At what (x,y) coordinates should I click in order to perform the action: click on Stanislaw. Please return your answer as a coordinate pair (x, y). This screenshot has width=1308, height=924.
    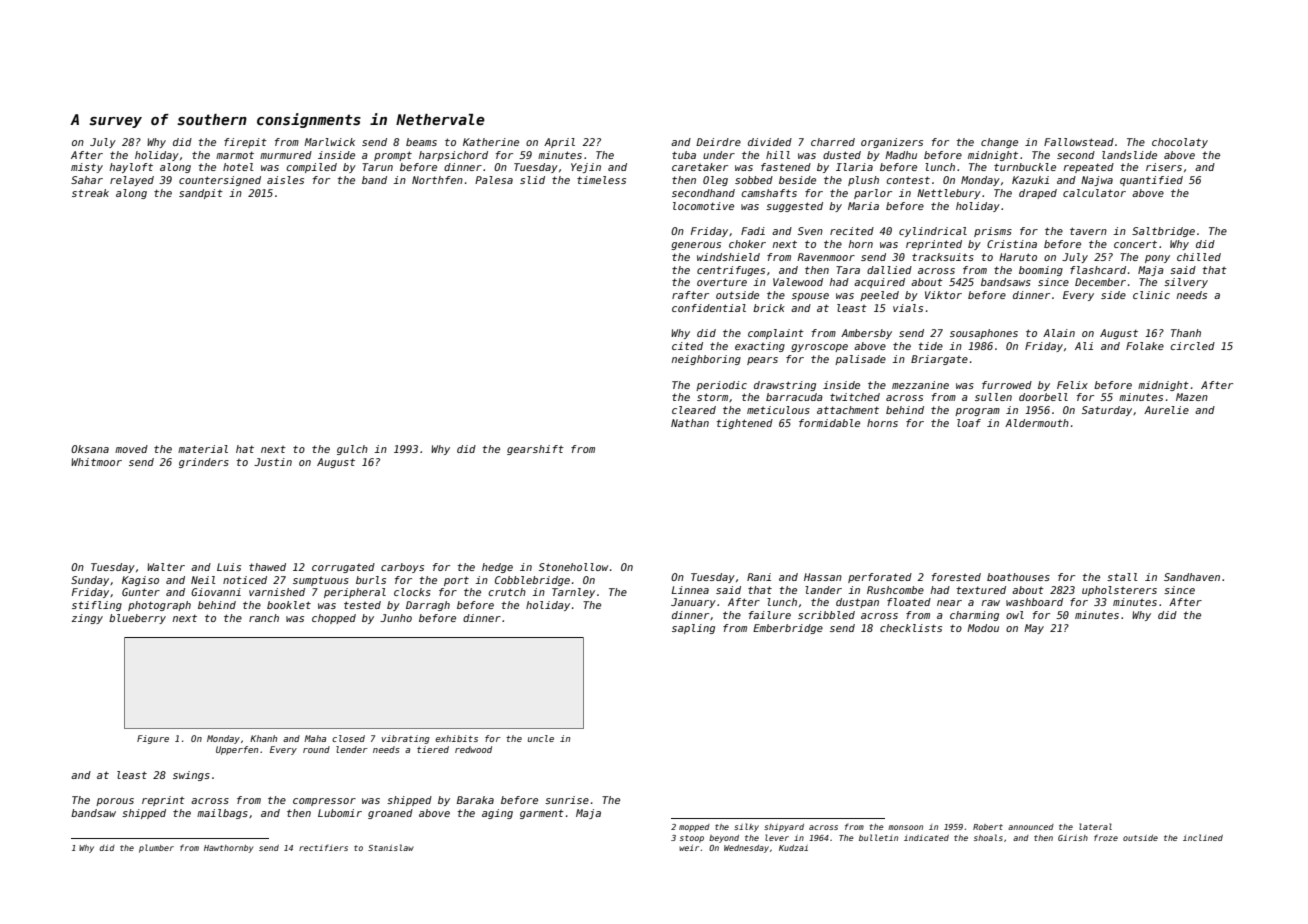
    Looking at the image, I should click on (391, 847).
